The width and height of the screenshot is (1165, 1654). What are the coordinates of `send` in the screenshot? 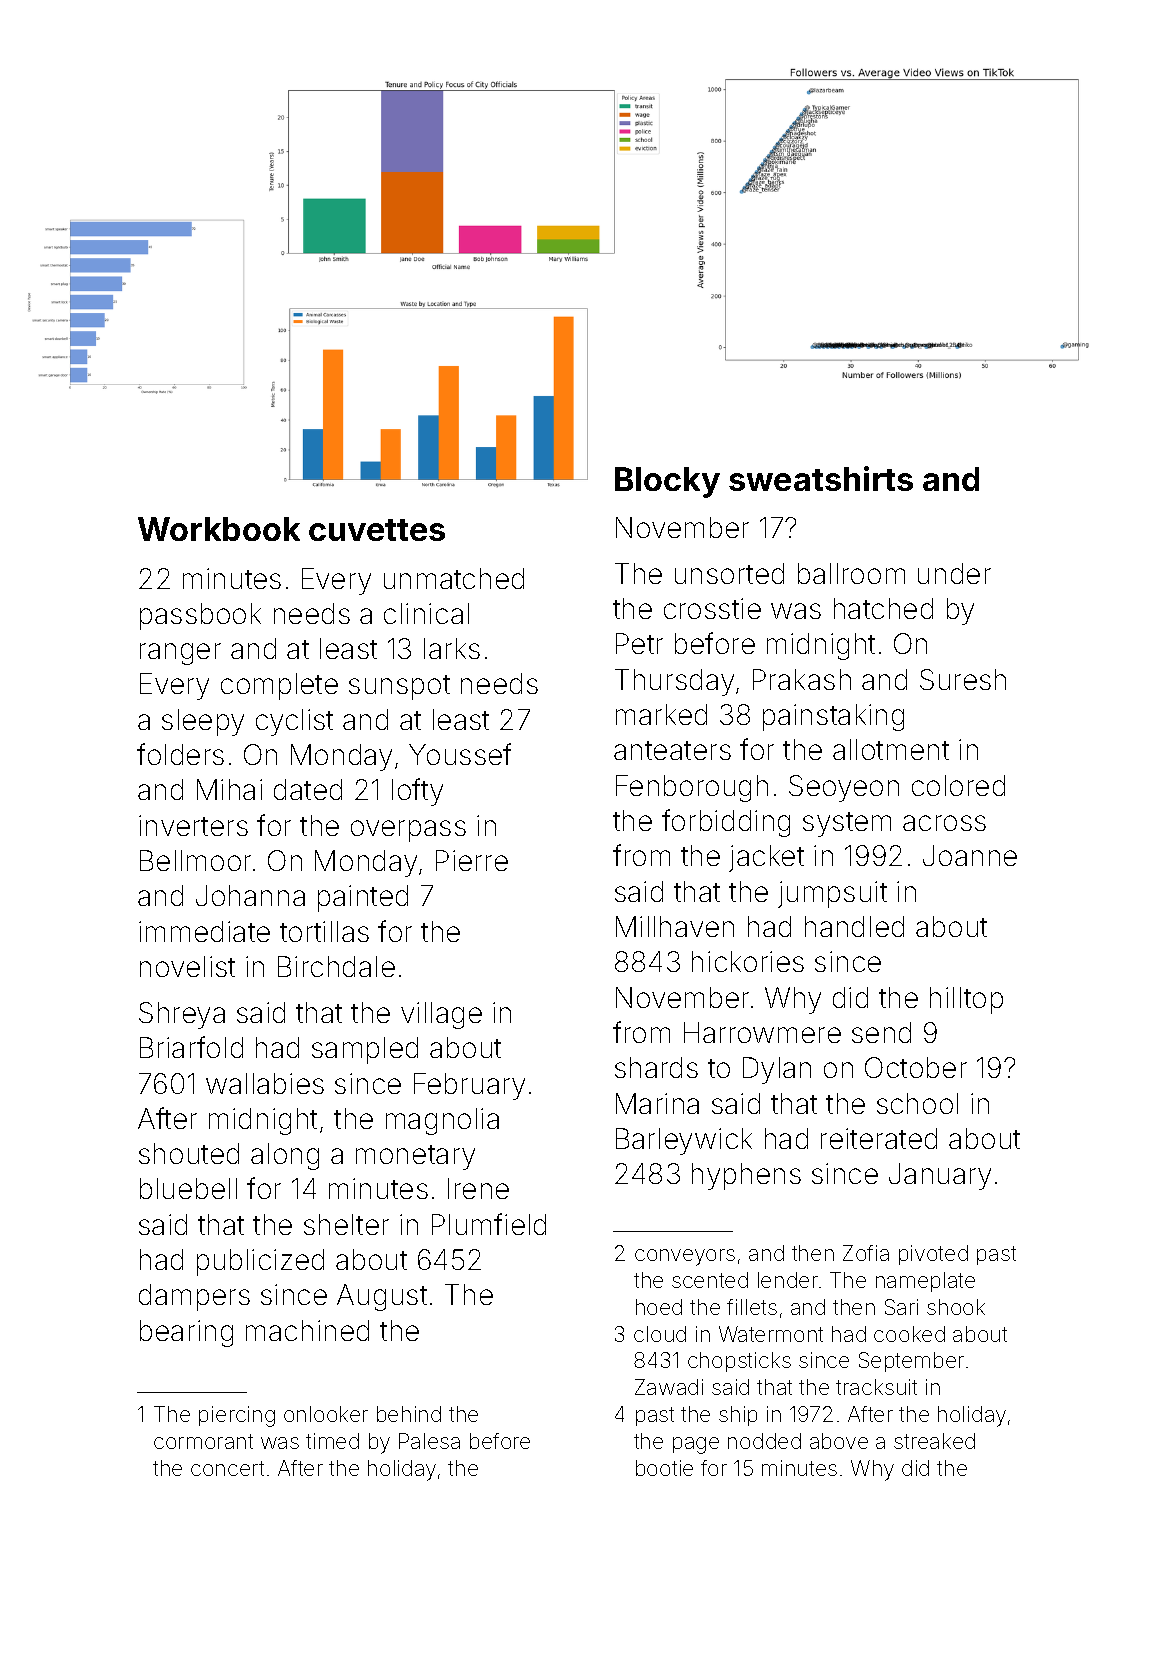 It's located at (881, 1032).
